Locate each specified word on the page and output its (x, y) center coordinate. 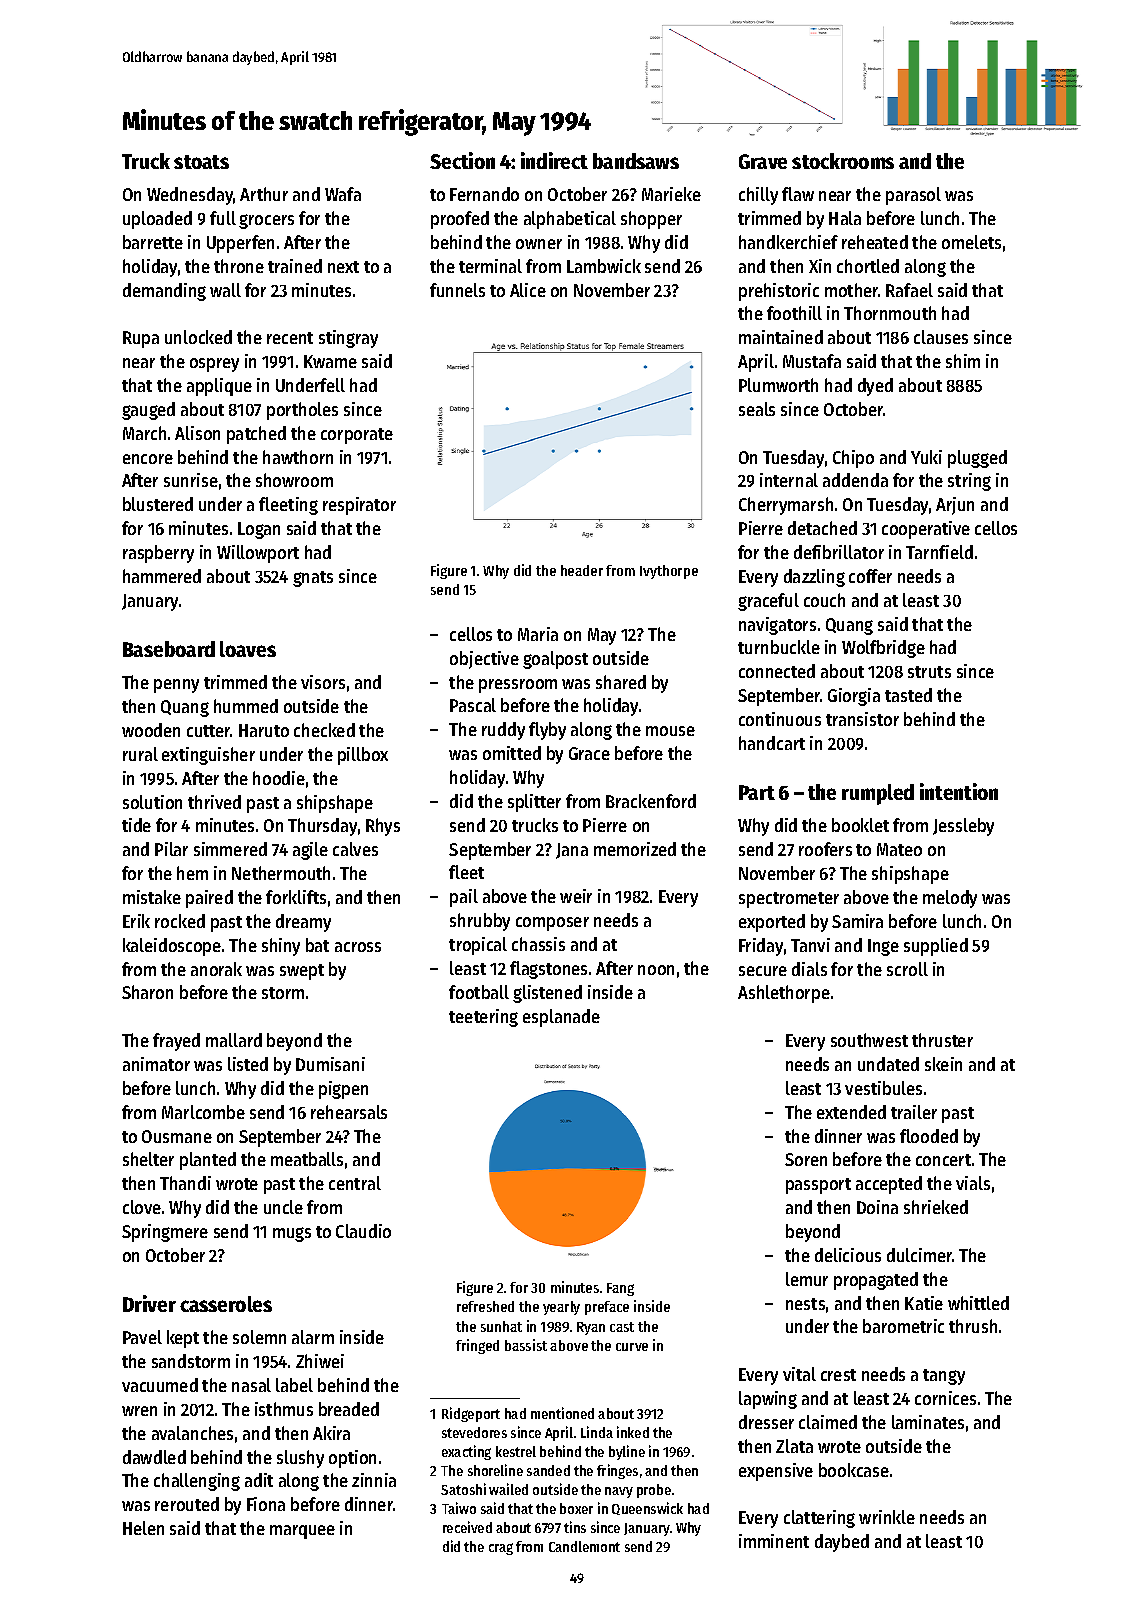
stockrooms (843, 161)
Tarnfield (939, 552)
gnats (313, 579)
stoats (201, 162)
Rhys (383, 827)
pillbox (363, 756)
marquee (302, 1532)
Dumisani (330, 1064)
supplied (936, 947)
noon (656, 970)
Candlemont (584, 1546)
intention (959, 791)
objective (484, 660)
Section (462, 160)
